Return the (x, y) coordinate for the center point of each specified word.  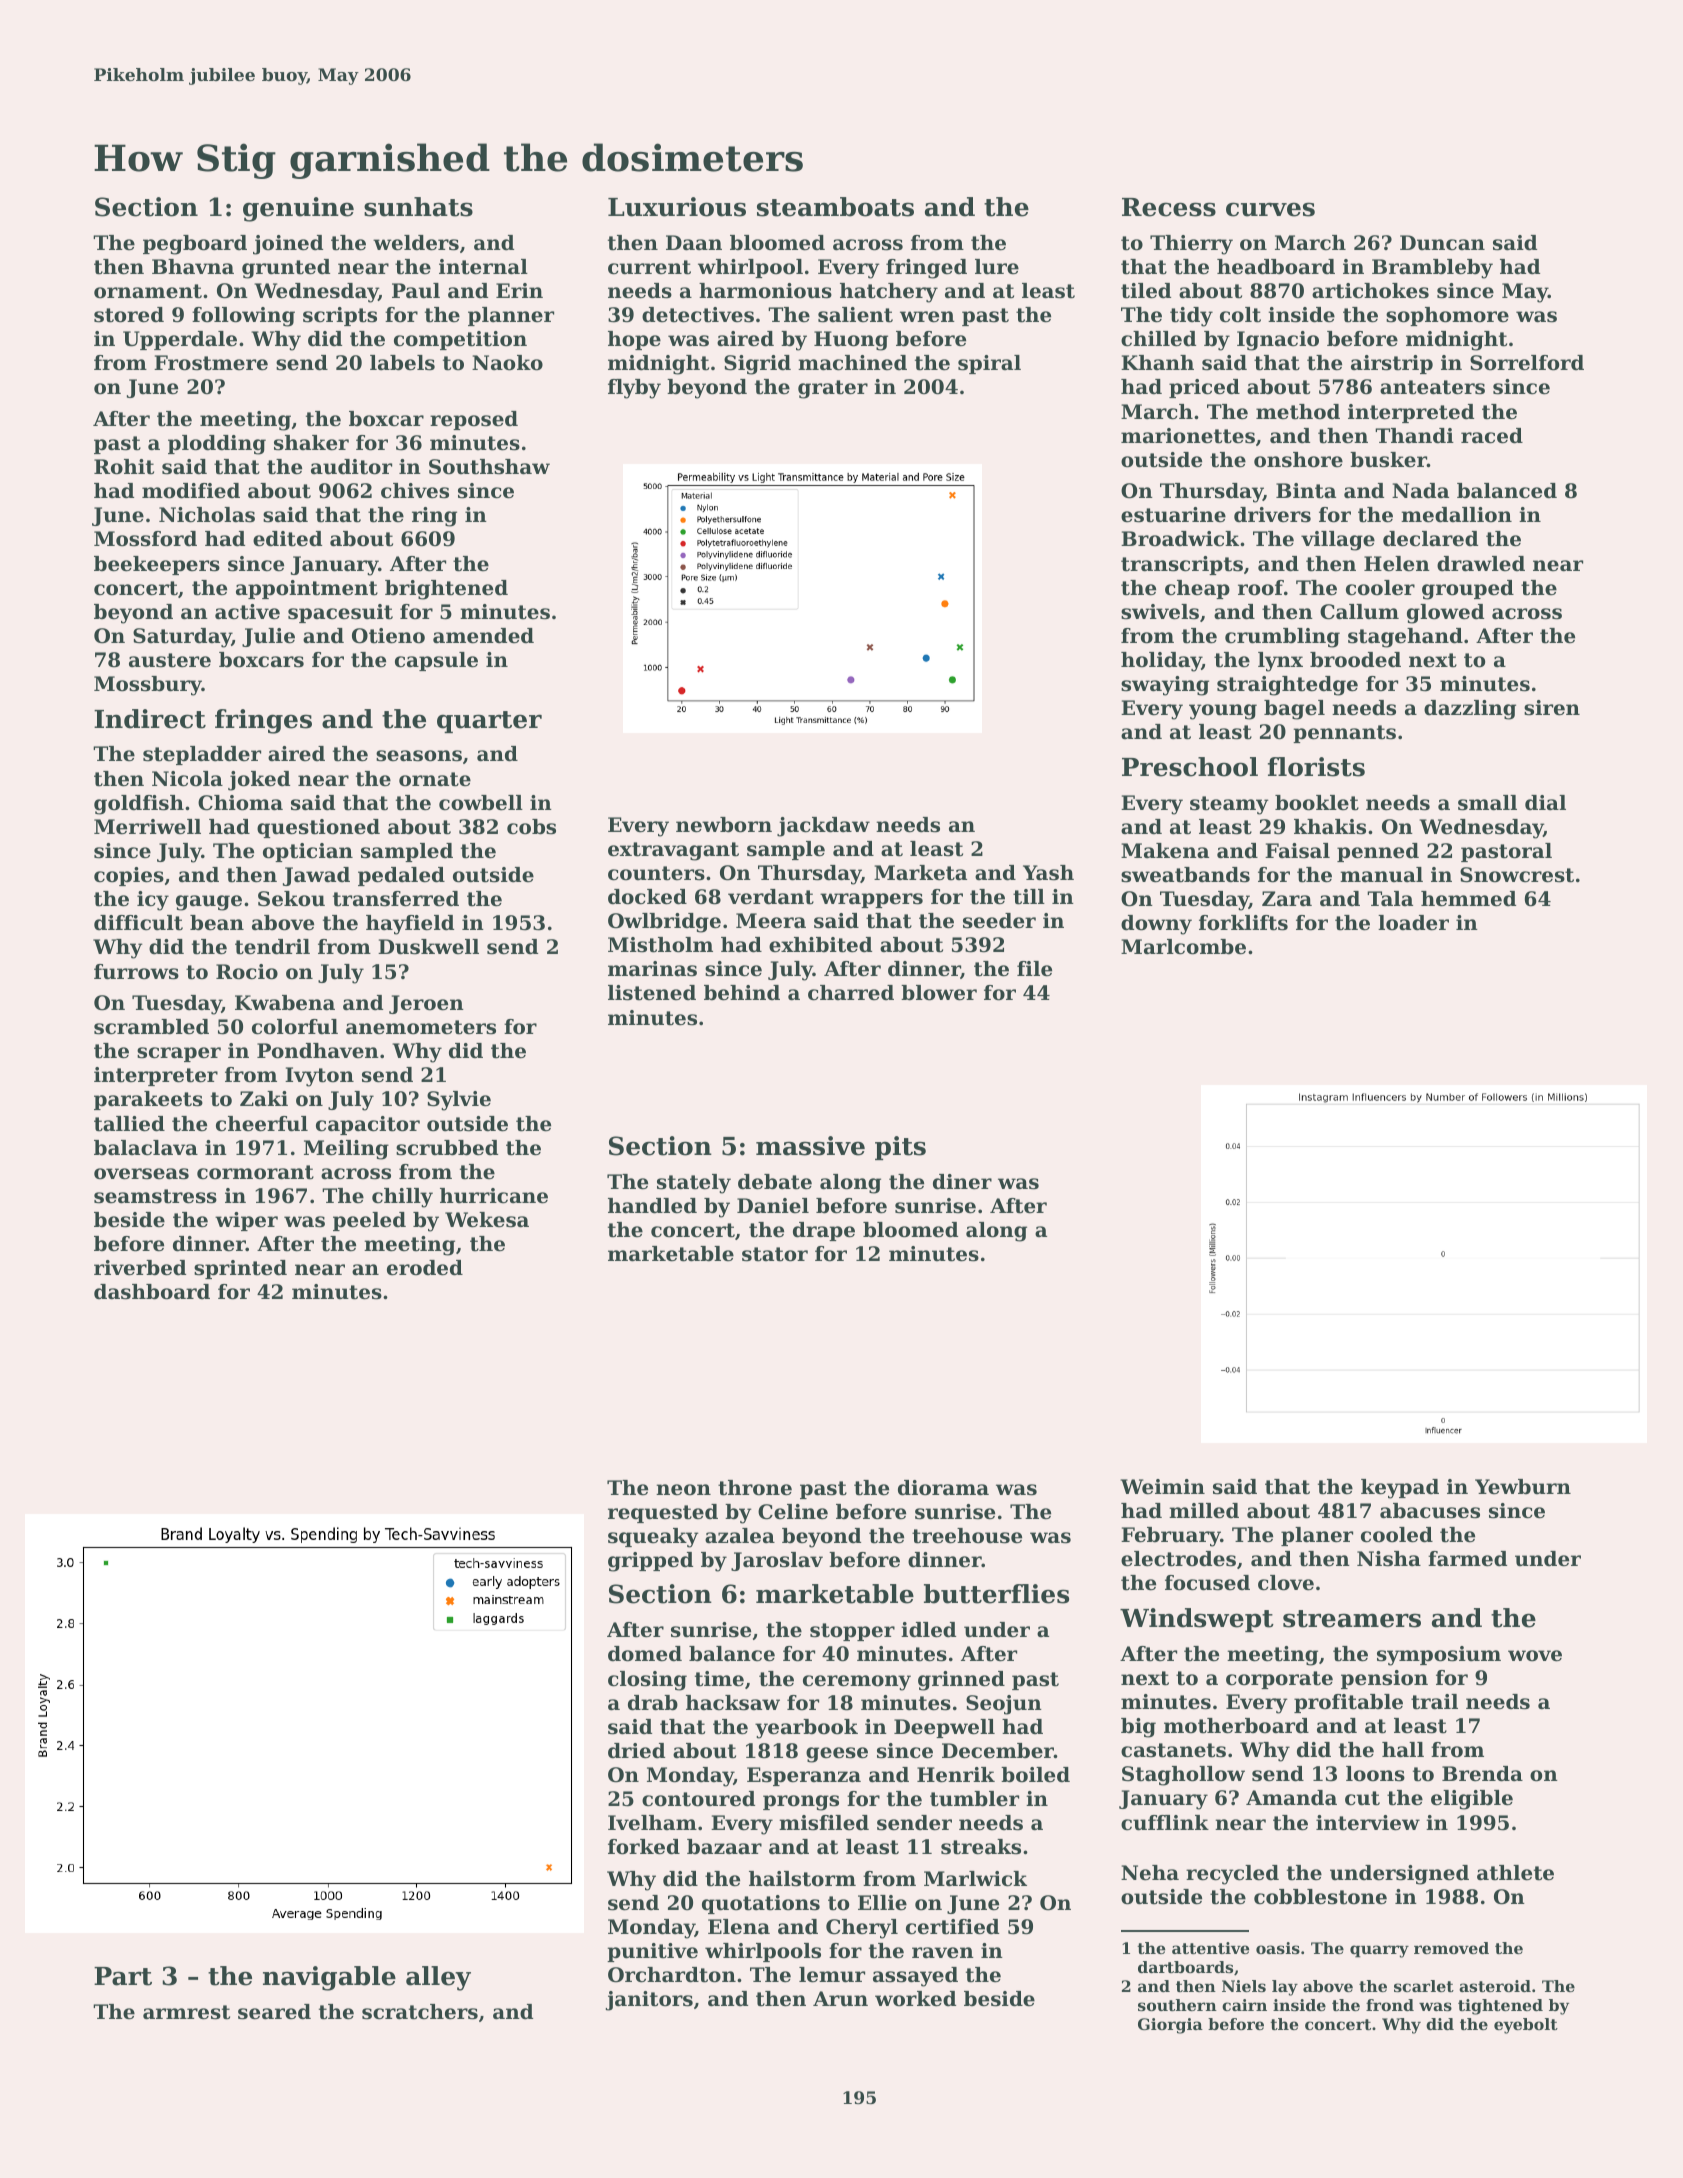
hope (634, 340)
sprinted (240, 1269)
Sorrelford (1527, 363)
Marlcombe (1183, 947)
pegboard (195, 245)
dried (636, 1751)
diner (962, 1182)
